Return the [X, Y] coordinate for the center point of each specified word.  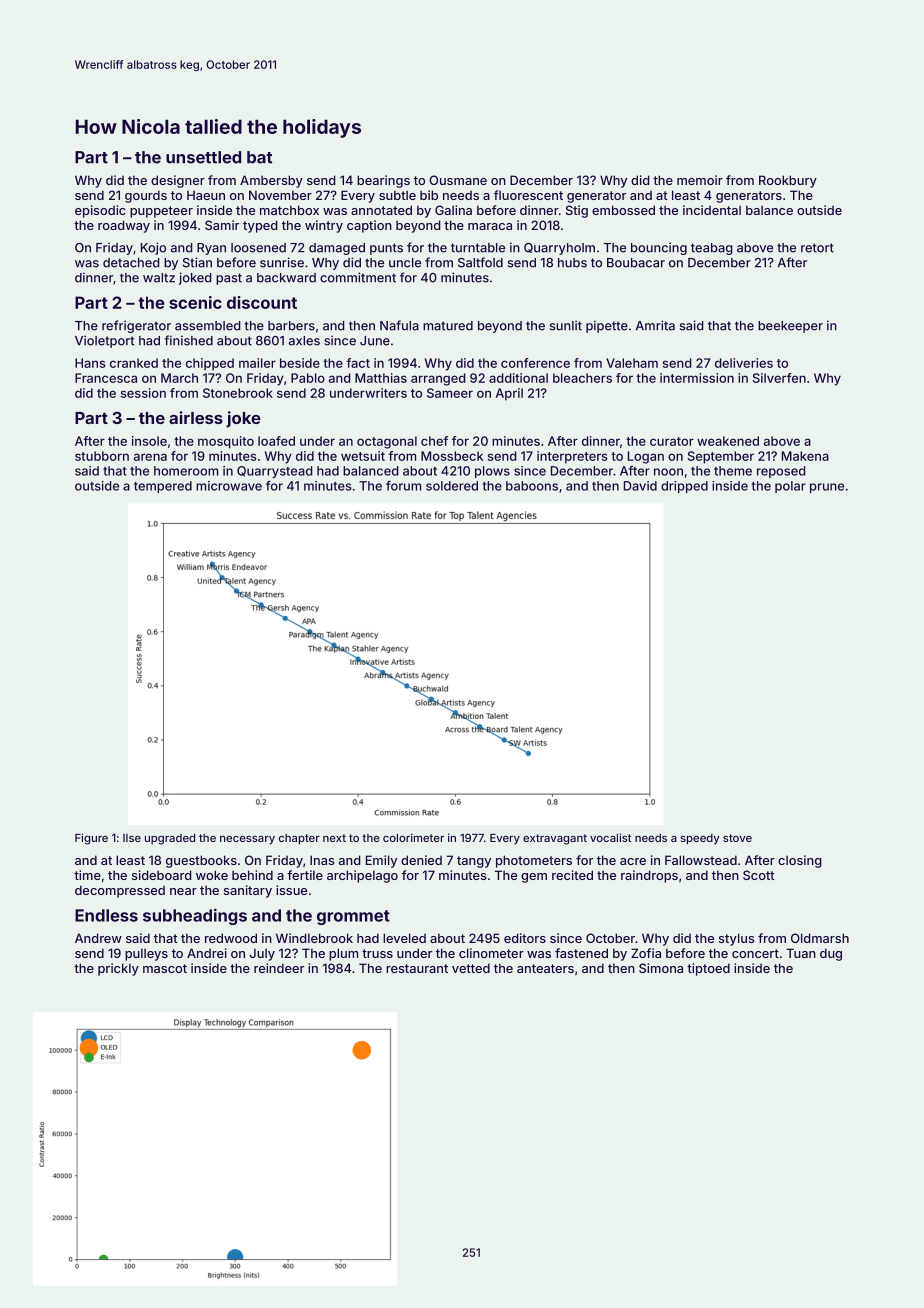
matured [448, 326]
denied [421, 860]
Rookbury [788, 181]
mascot [165, 968]
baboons [532, 486]
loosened [258, 248]
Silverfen [779, 378]
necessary [247, 840]
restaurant [417, 968]
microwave [229, 486]
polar [790, 487]
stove [737, 838]
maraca [490, 226]
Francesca [106, 378]
